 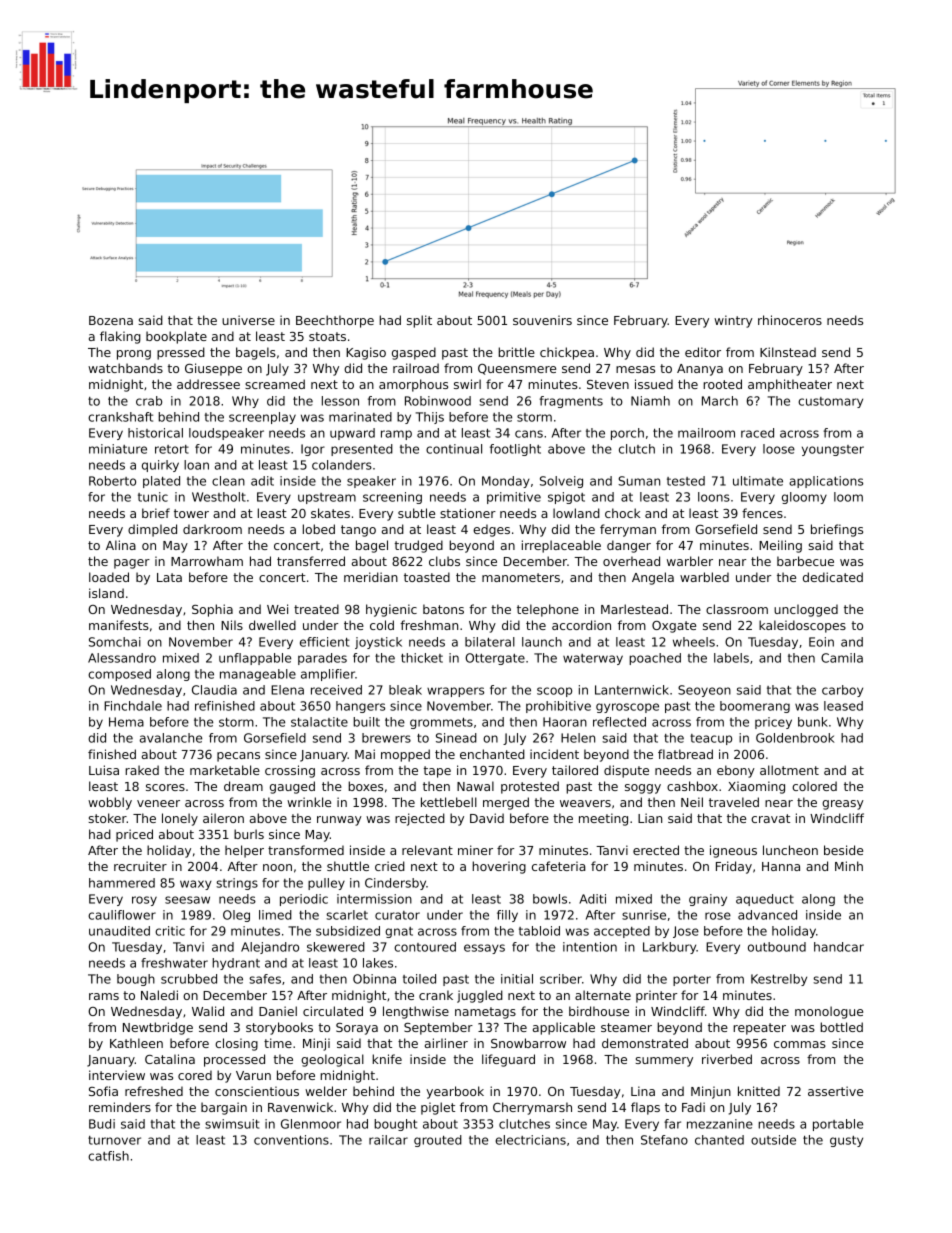 What do you see at coordinates (711, 739) in the document?
I see `teacup` at bounding box center [711, 739].
